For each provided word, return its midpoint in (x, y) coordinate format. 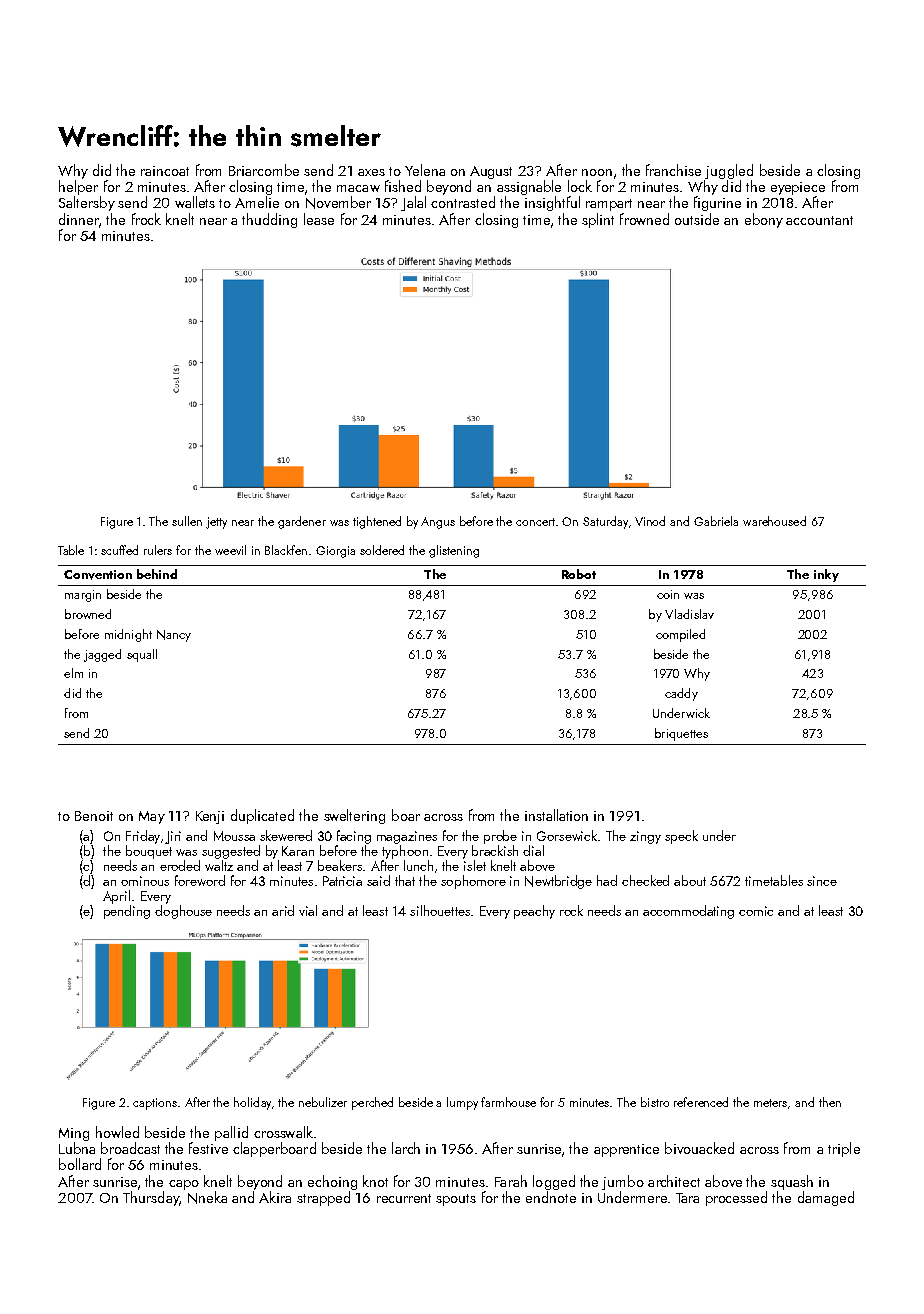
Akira (275, 1197)
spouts (456, 1200)
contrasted (463, 202)
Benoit (94, 816)
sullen (187, 521)
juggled (729, 171)
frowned (644, 219)
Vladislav (689, 614)
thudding (269, 220)
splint (598, 220)
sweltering (354, 816)
